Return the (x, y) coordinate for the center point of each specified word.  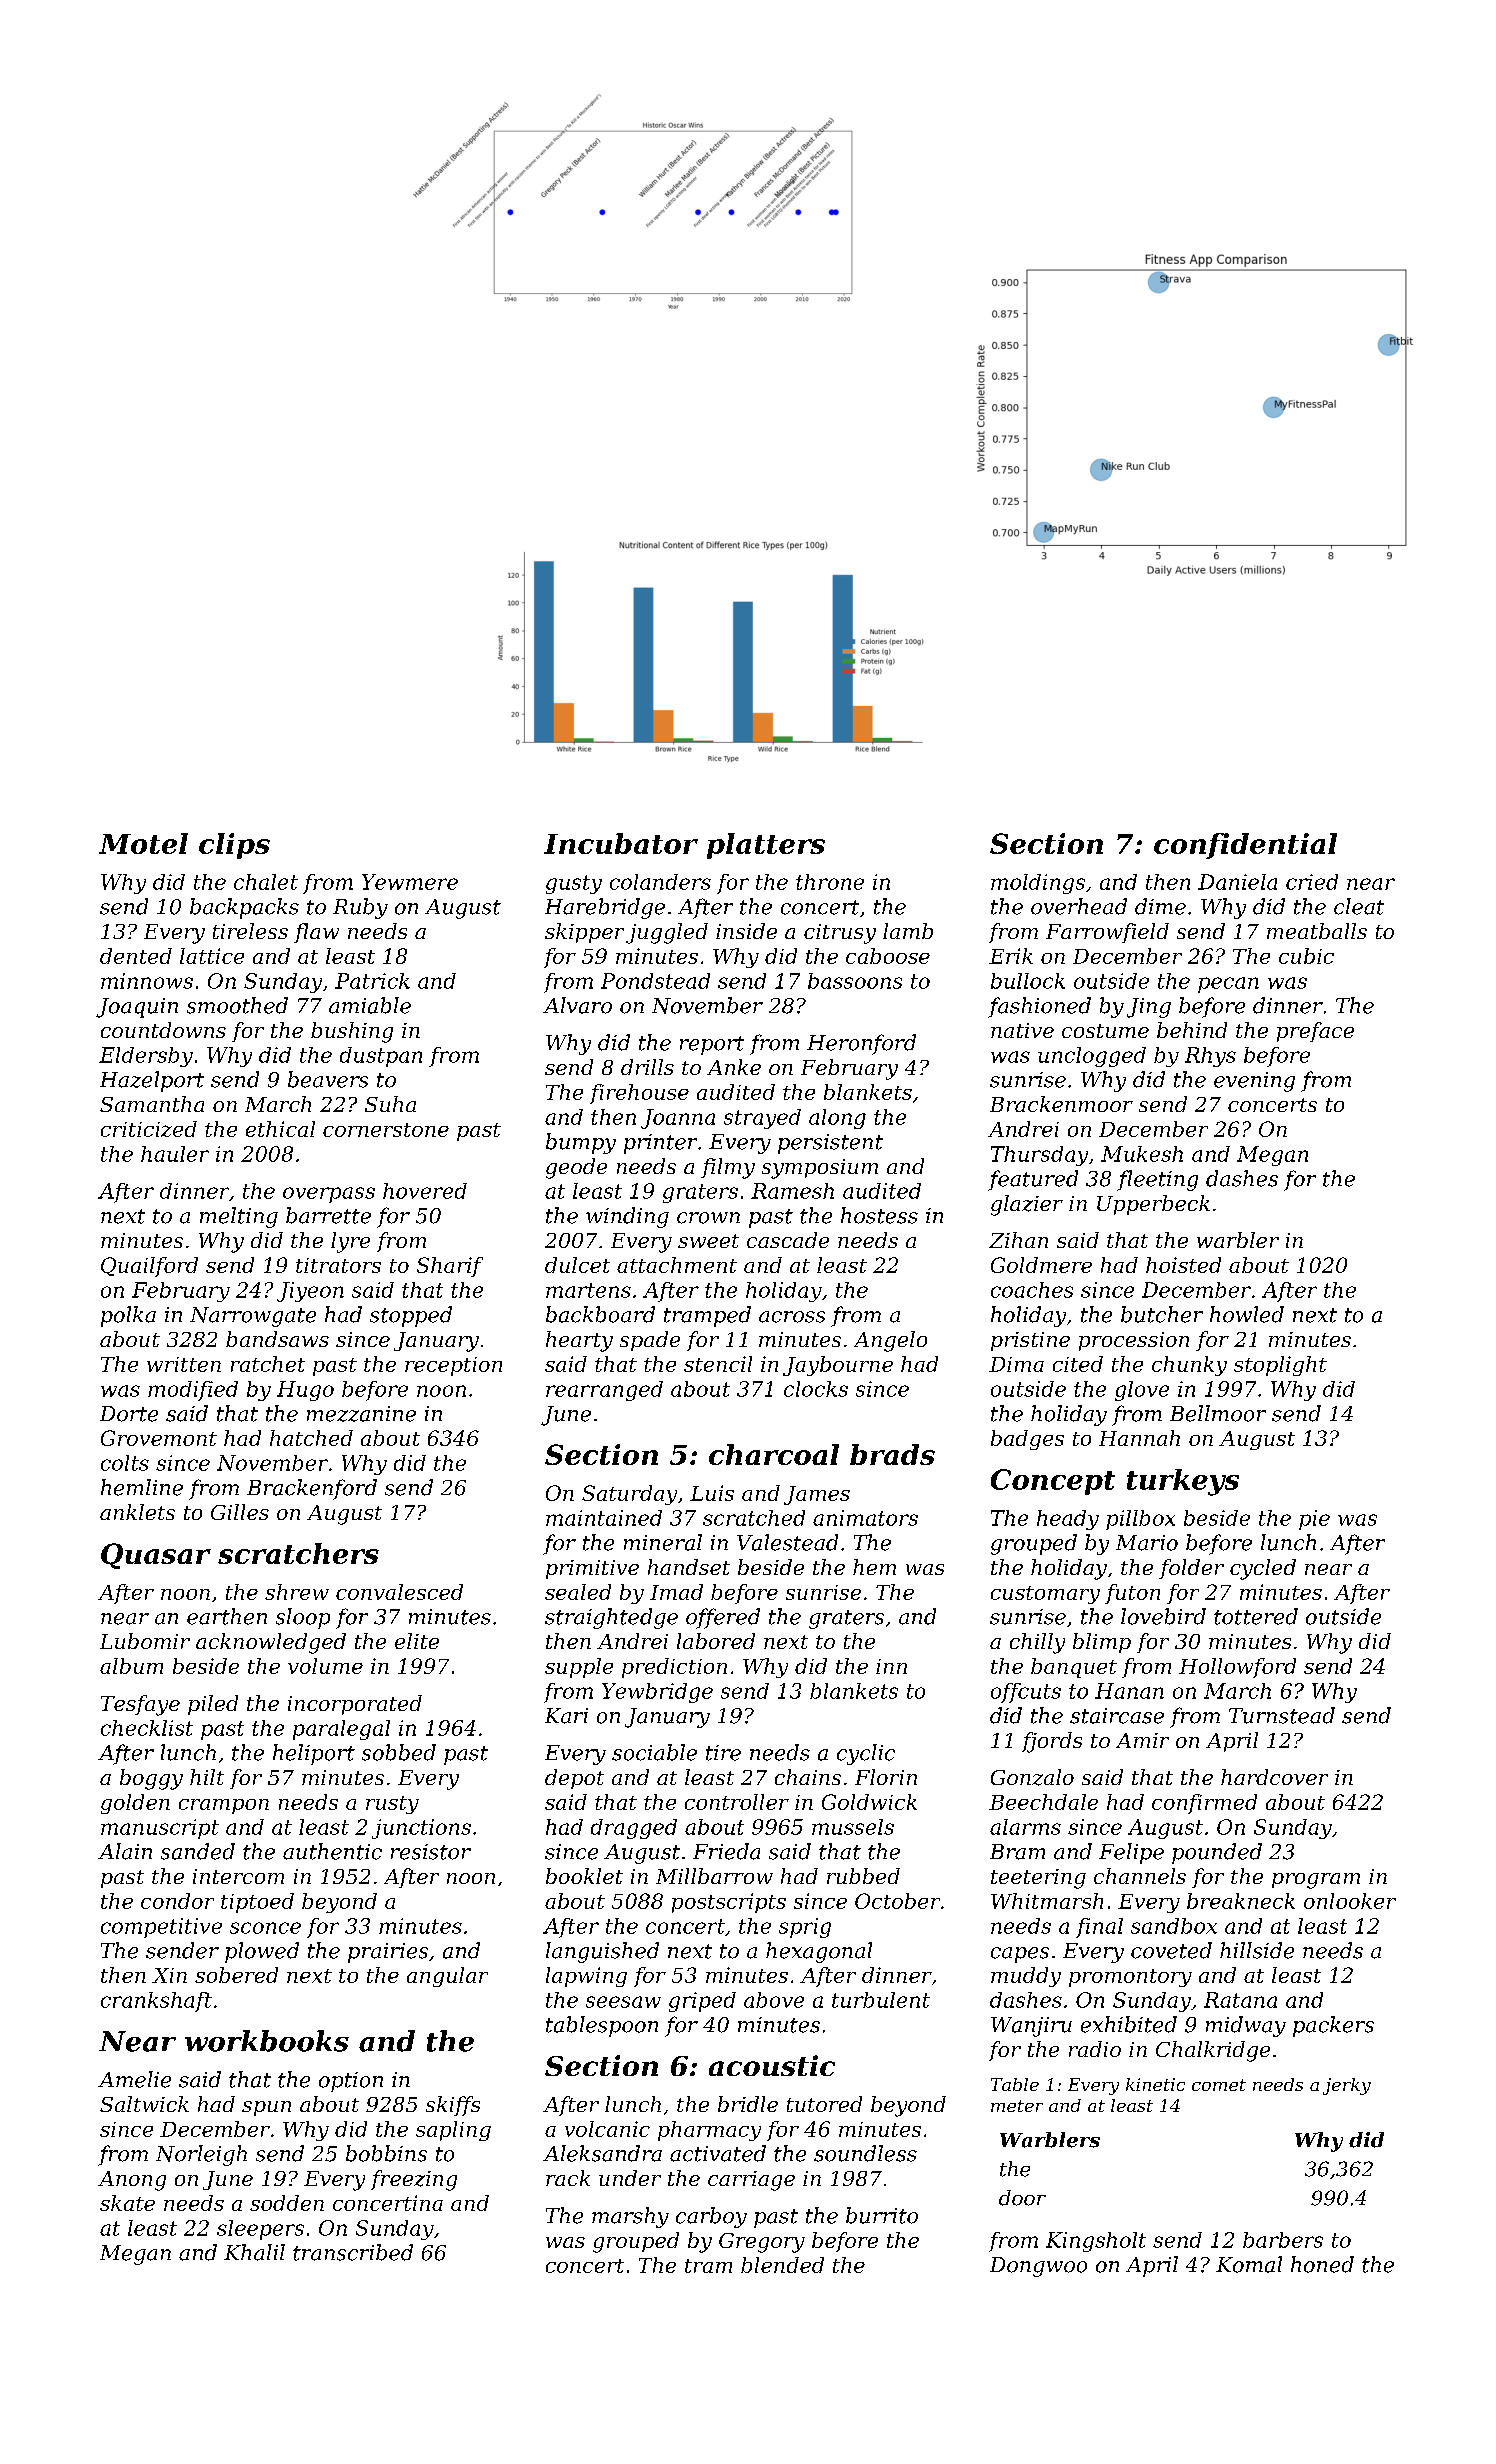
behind (1192, 1030)
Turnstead (1282, 1715)
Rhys (1210, 1057)
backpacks (244, 908)
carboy (711, 2217)
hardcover (1274, 1777)
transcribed (353, 2252)
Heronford (861, 1044)
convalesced (399, 1592)
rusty (392, 1805)
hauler (175, 1154)
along (837, 1119)
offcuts (1026, 1693)
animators (865, 1518)
